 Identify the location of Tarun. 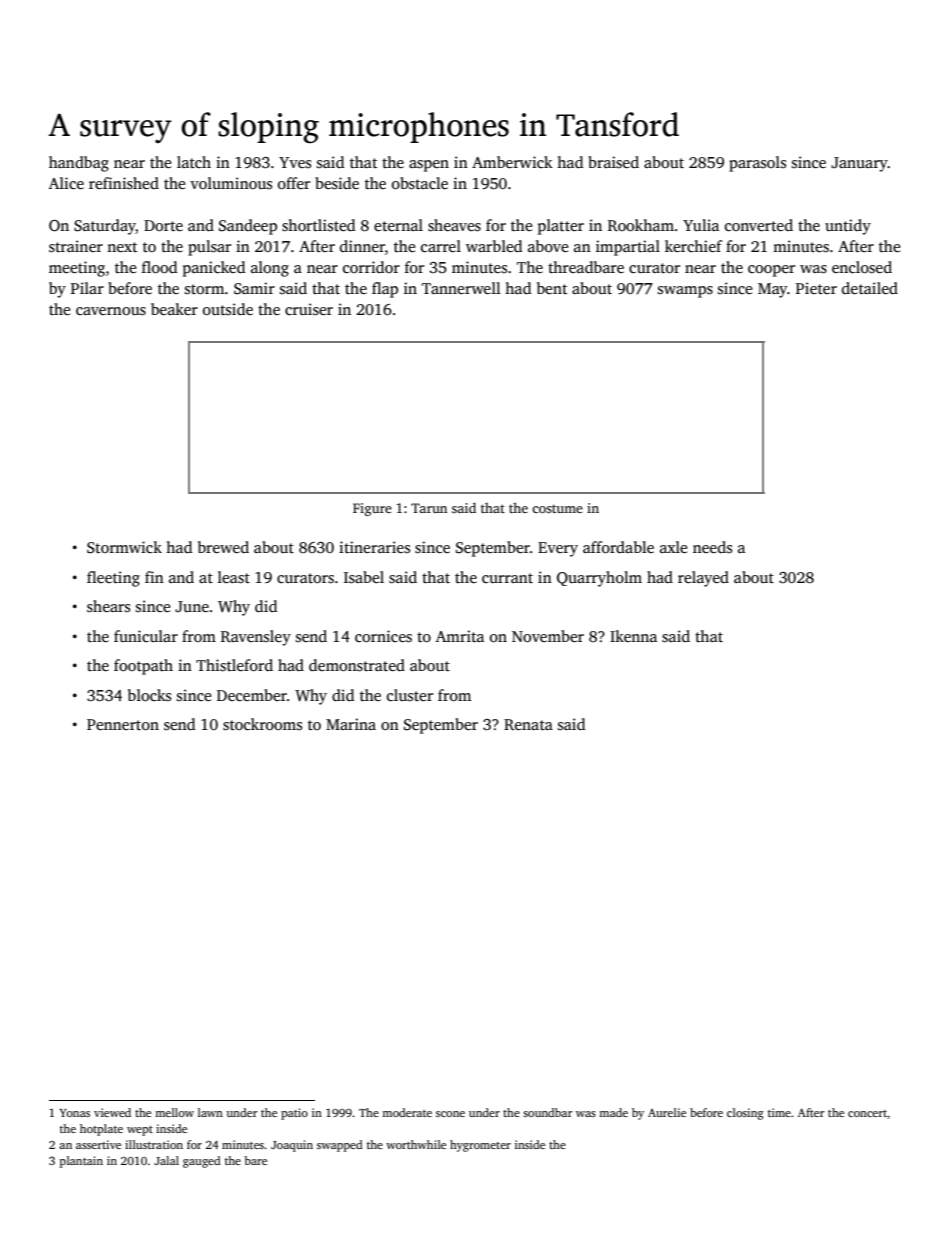
(429, 508).
